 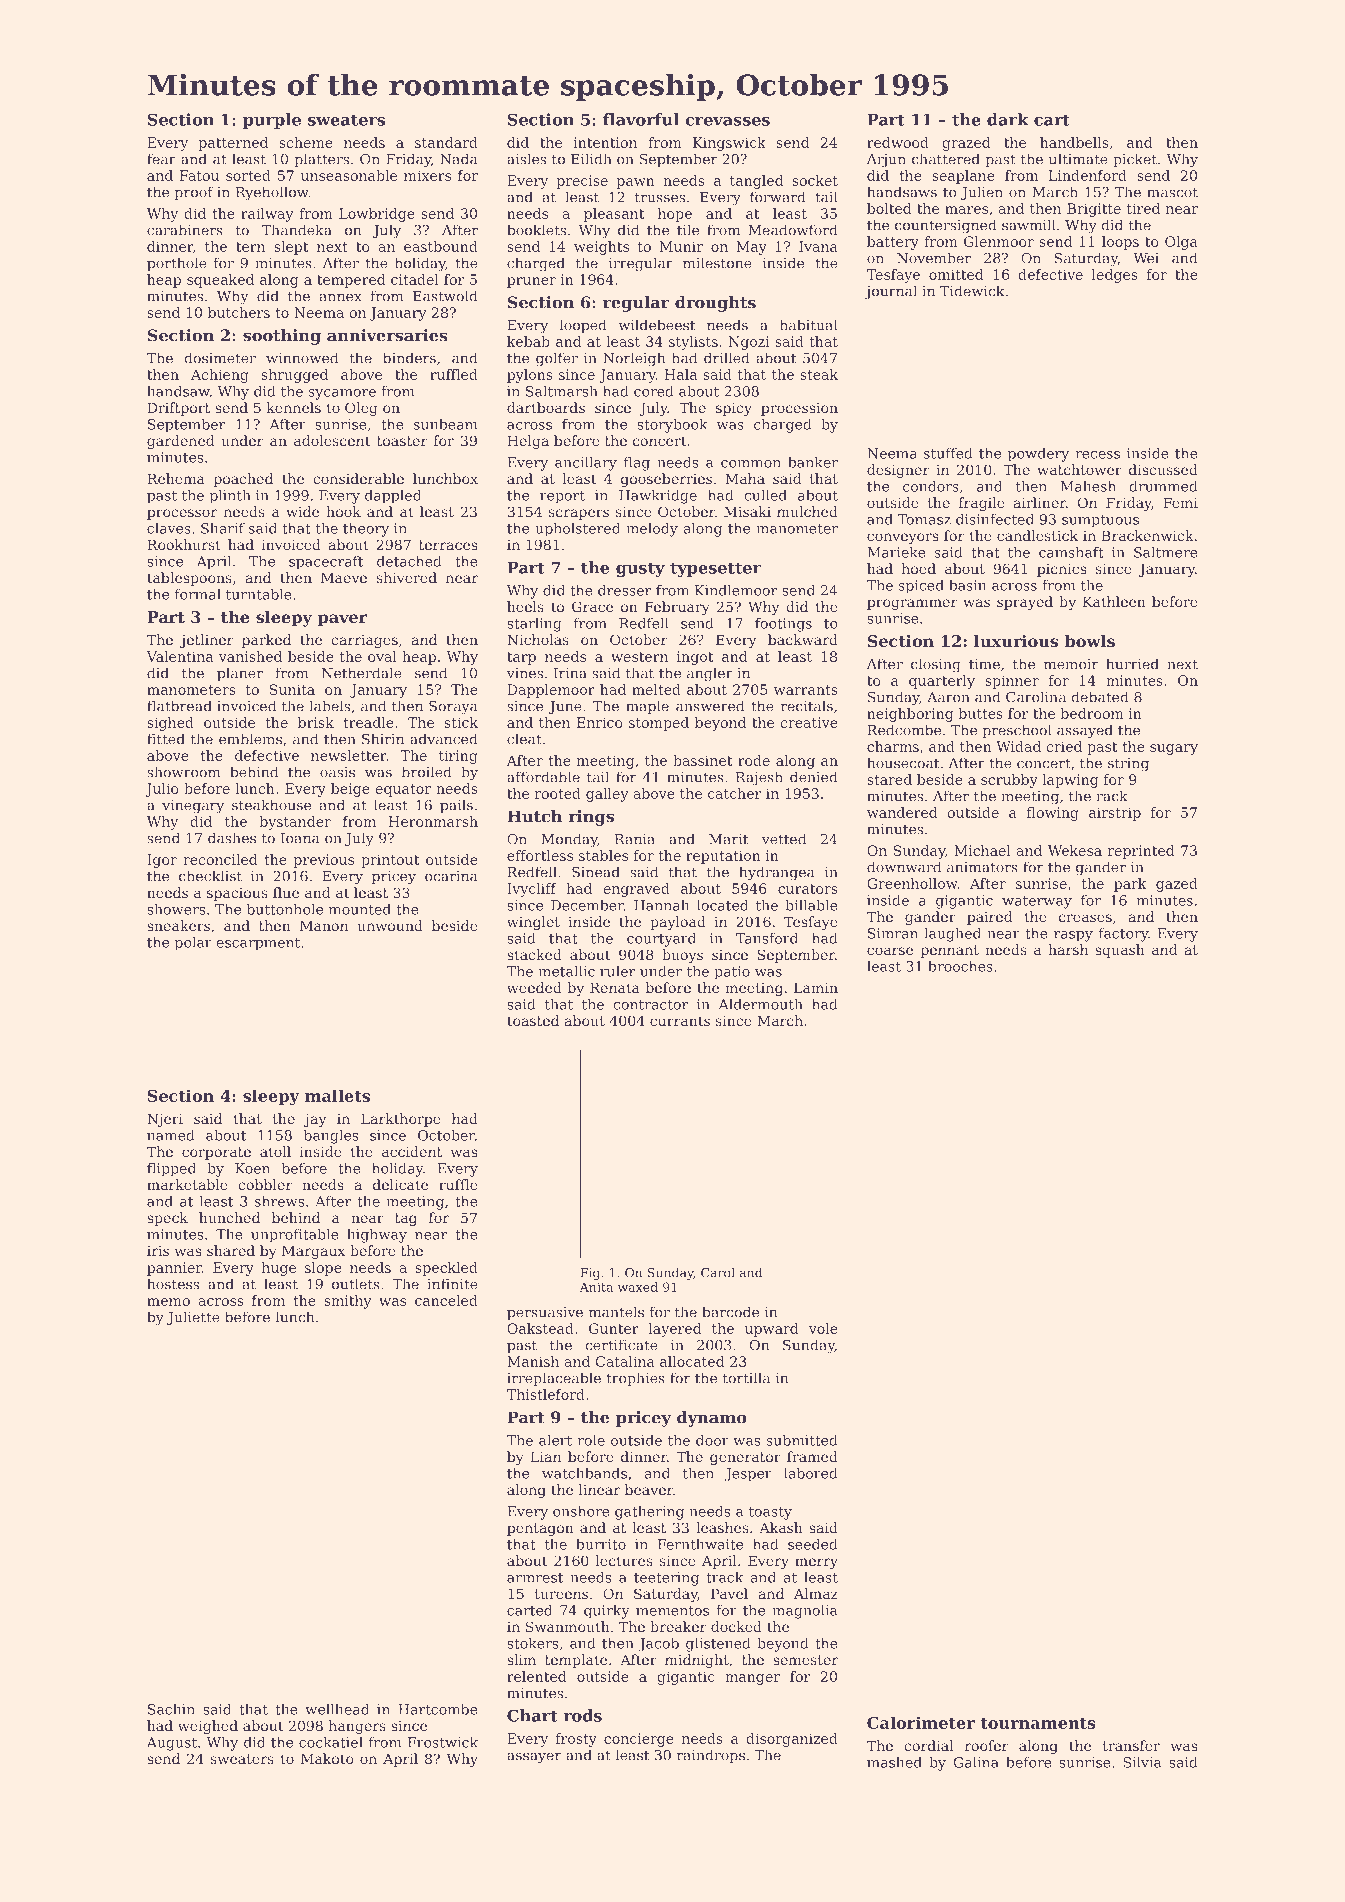 I want to click on Tansford, so click(x=767, y=938).
